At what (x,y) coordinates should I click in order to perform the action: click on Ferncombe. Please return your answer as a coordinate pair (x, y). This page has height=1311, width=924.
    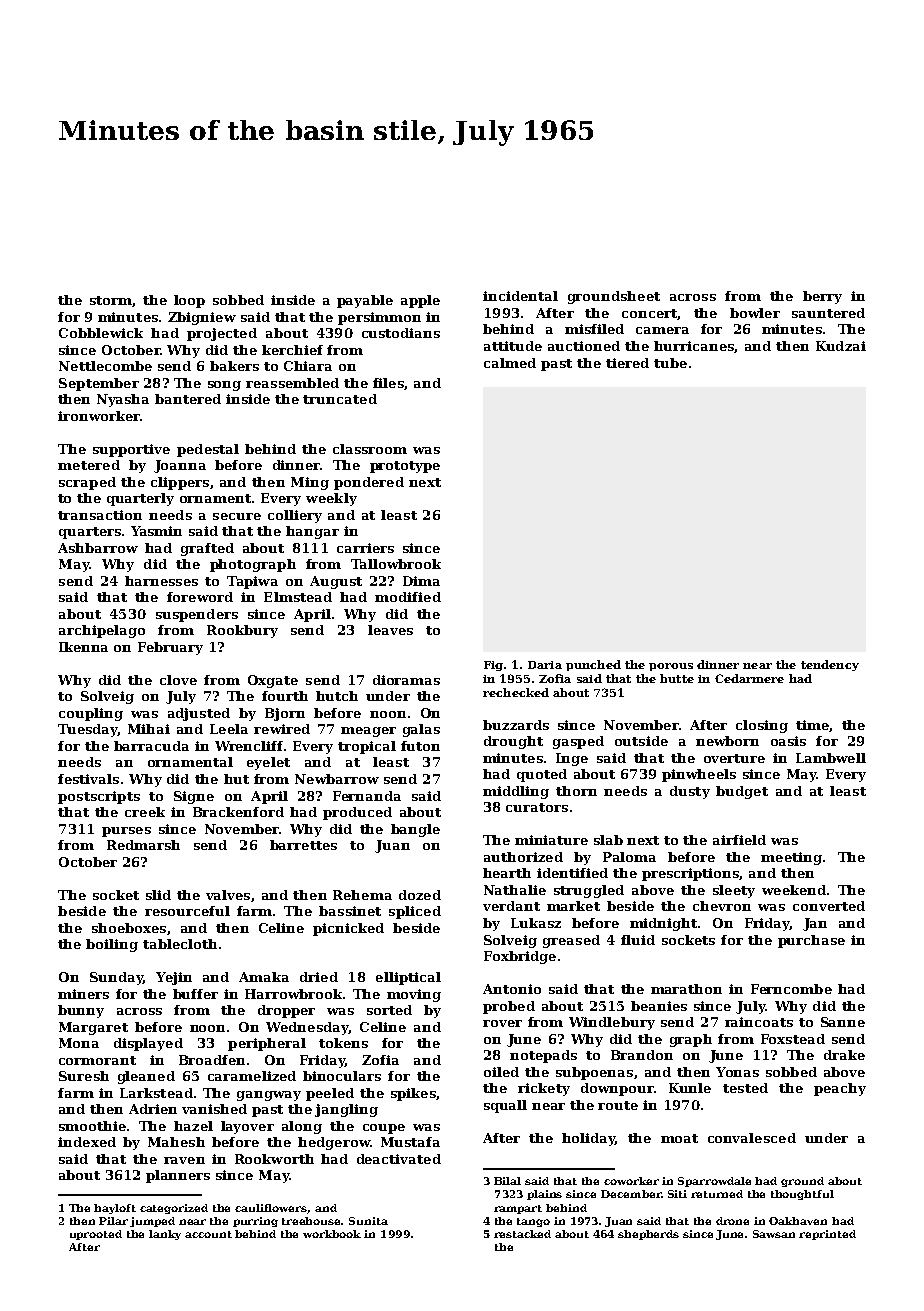
    Looking at the image, I should click on (791, 989).
